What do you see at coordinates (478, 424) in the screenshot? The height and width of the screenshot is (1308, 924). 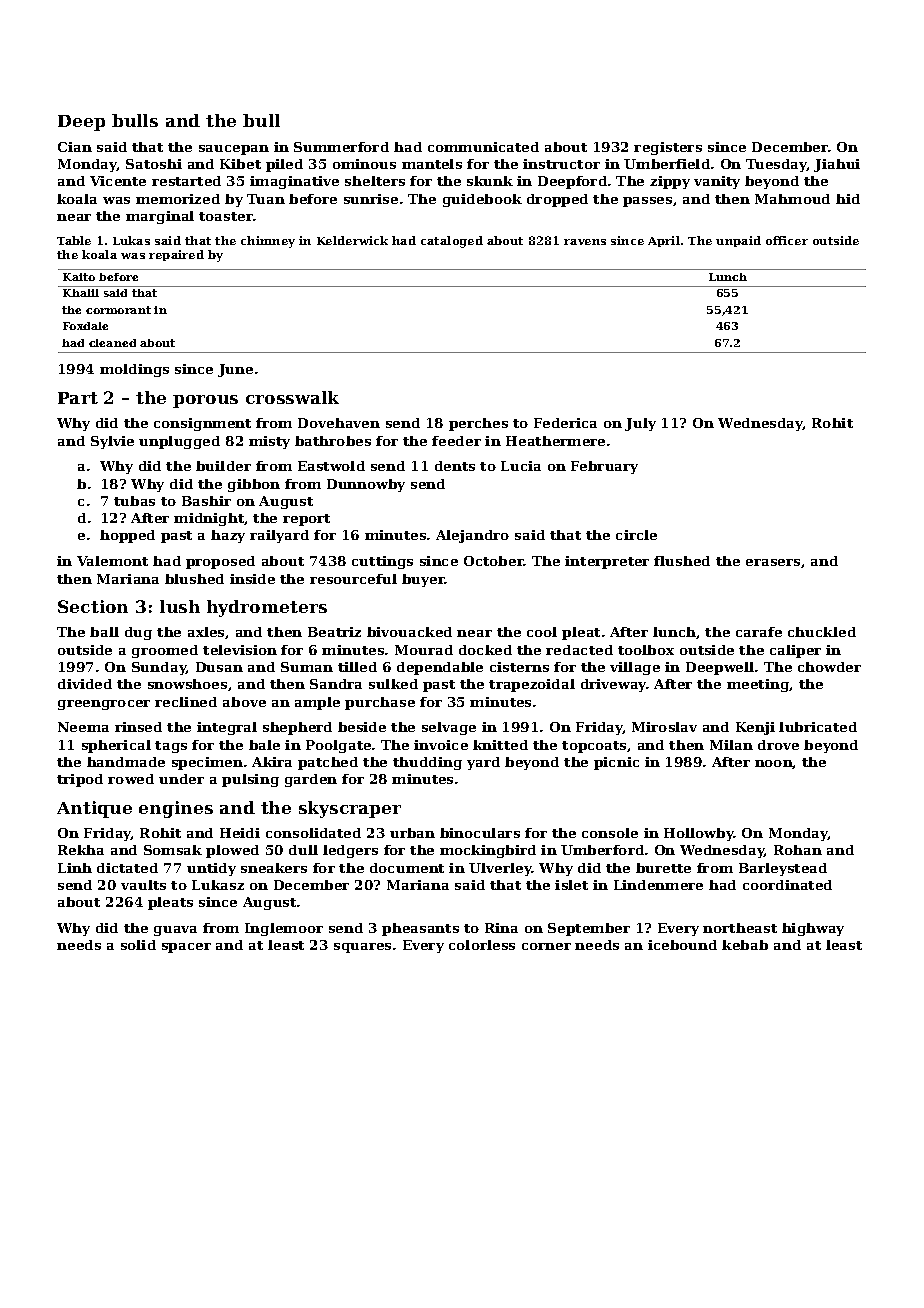 I see `perches` at bounding box center [478, 424].
